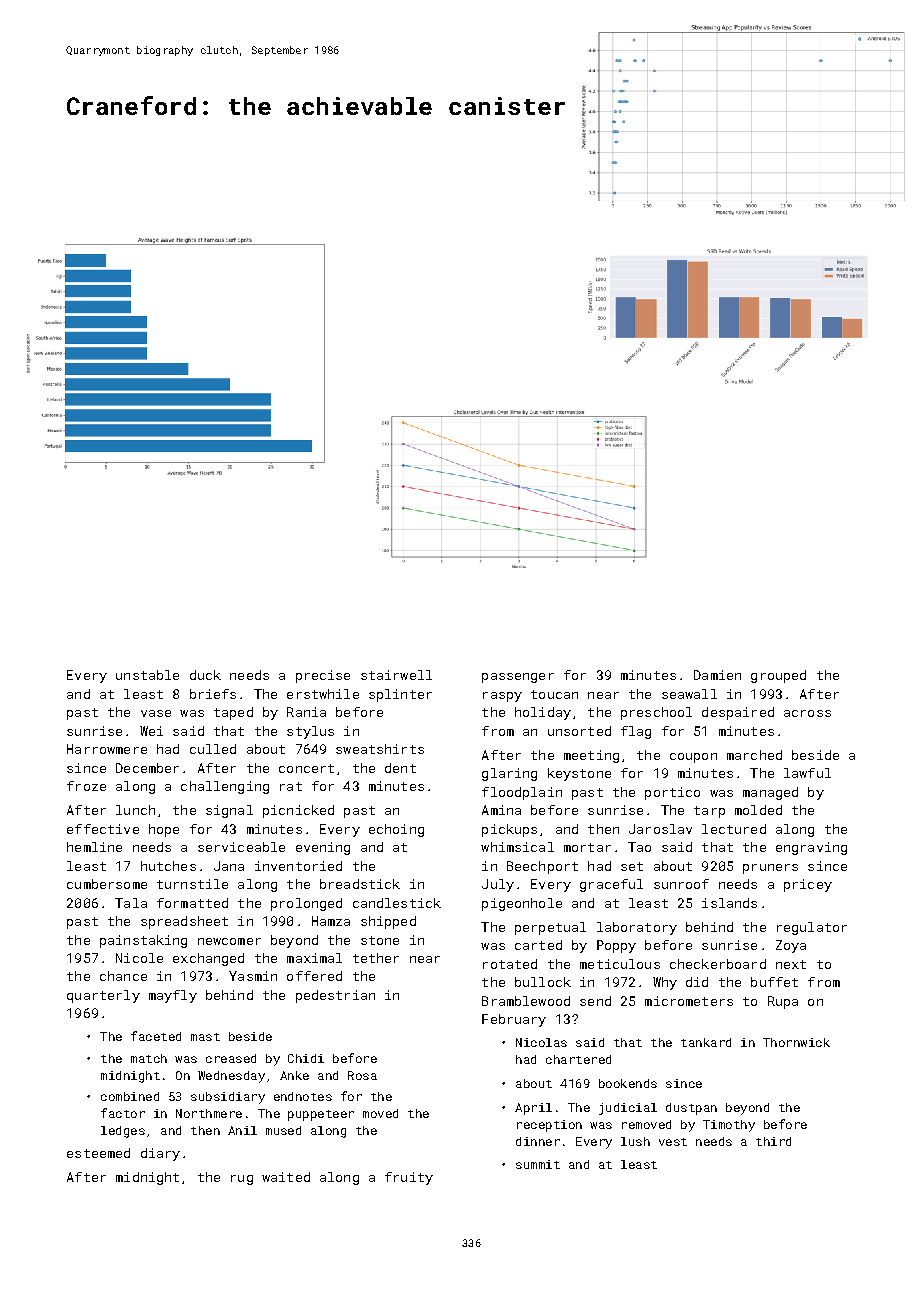 The width and height of the screenshot is (924, 1308). Describe the element at coordinates (807, 713) in the screenshot. I see `across` at that location.
